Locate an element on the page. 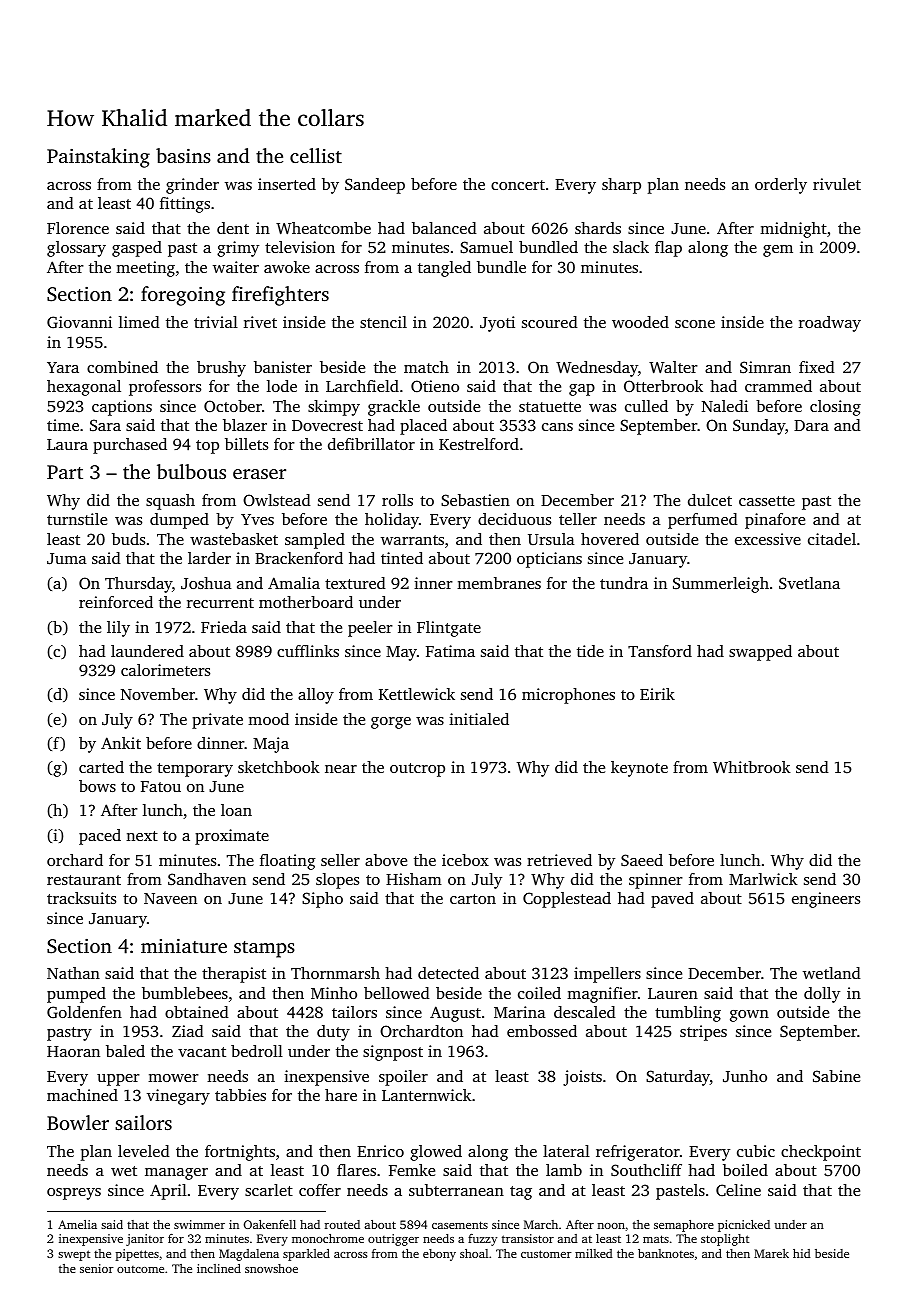 The width and height of the image is (908, 1316). Part is located at coordinates (65, 472).
